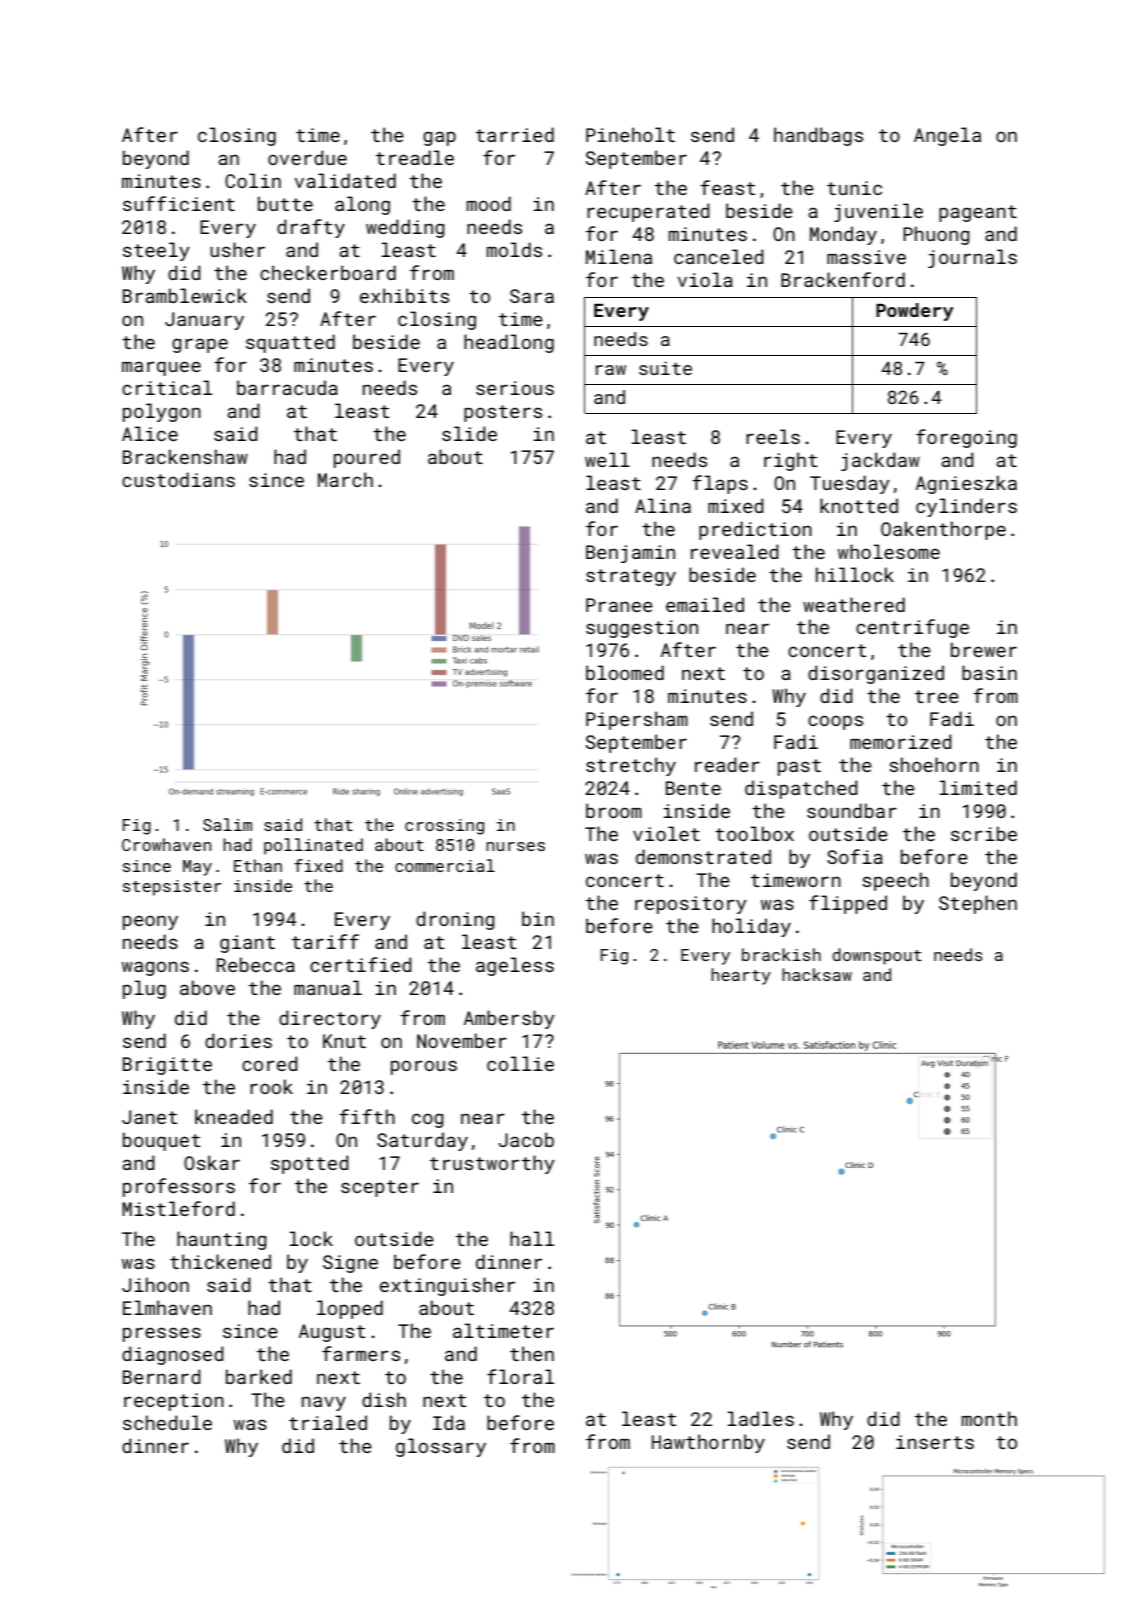 The image size is (1140, 1612). I want to click on poured, so click(367, 458).
